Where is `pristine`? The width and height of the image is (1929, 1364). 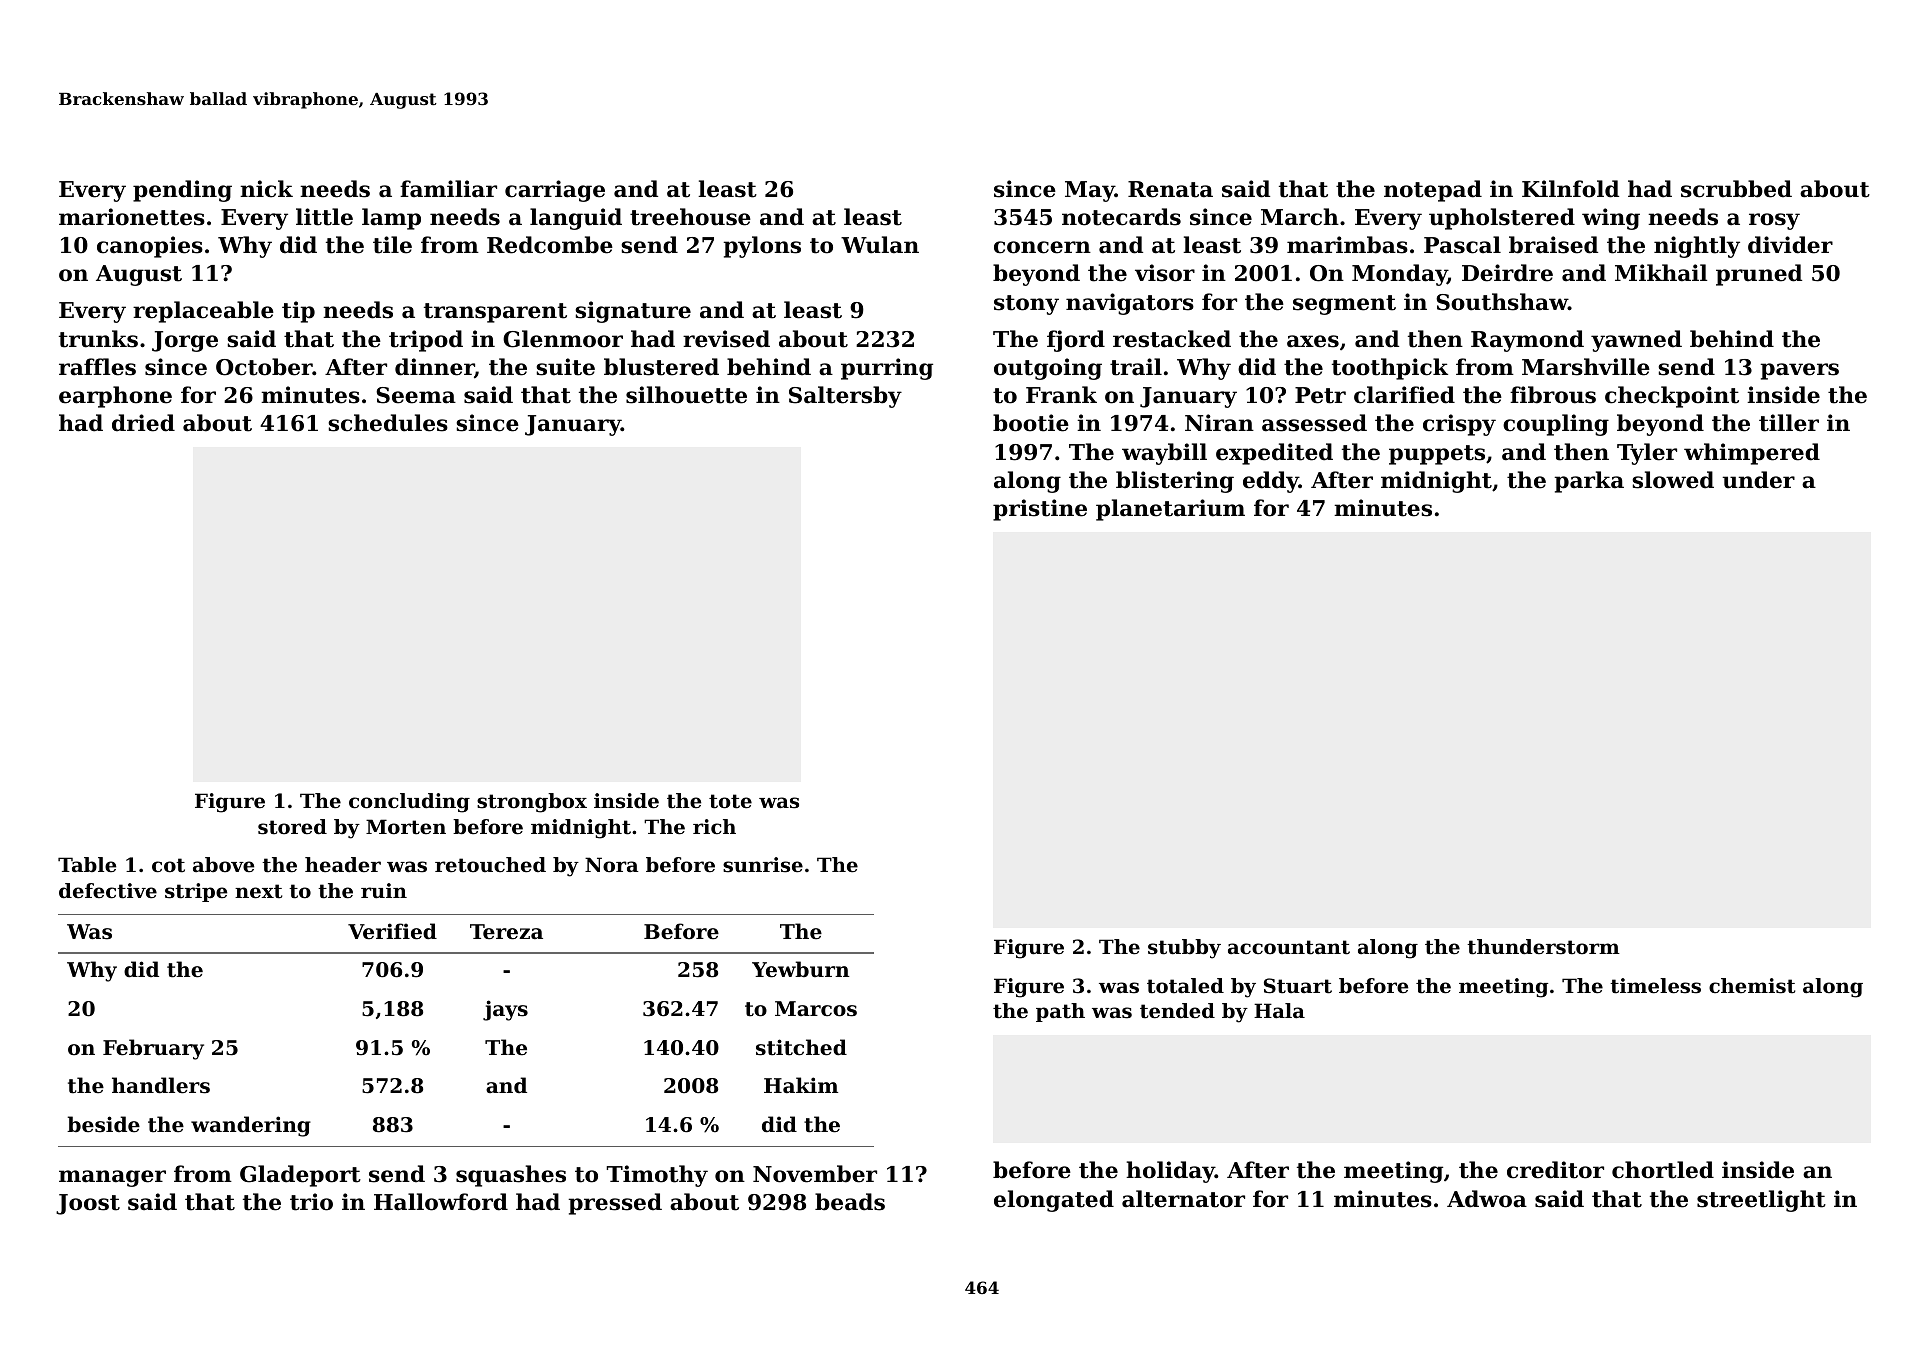
pristine is located at coordinates (1040, 510).
